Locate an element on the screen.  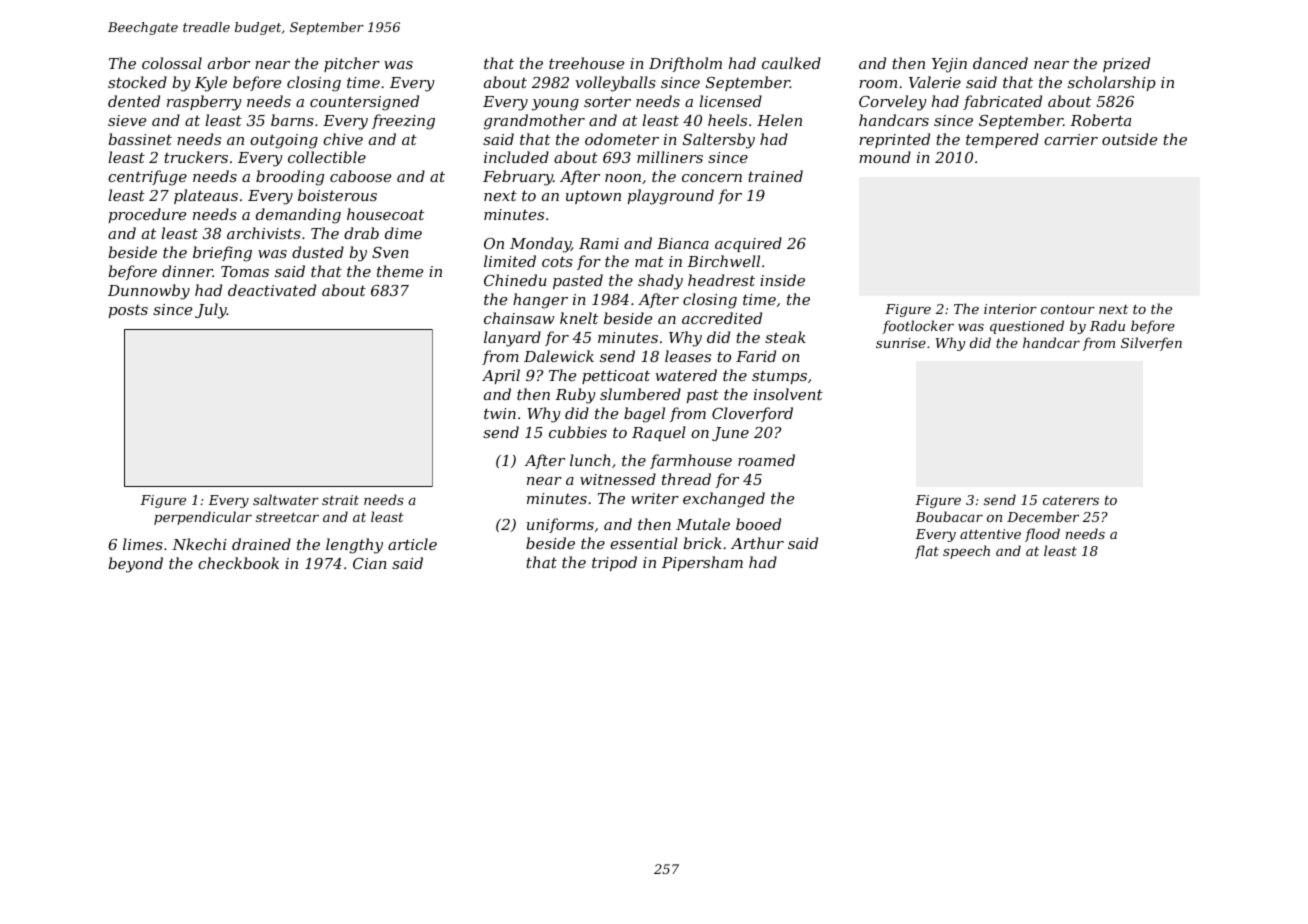
inside is located at coordinates (782, 280).
